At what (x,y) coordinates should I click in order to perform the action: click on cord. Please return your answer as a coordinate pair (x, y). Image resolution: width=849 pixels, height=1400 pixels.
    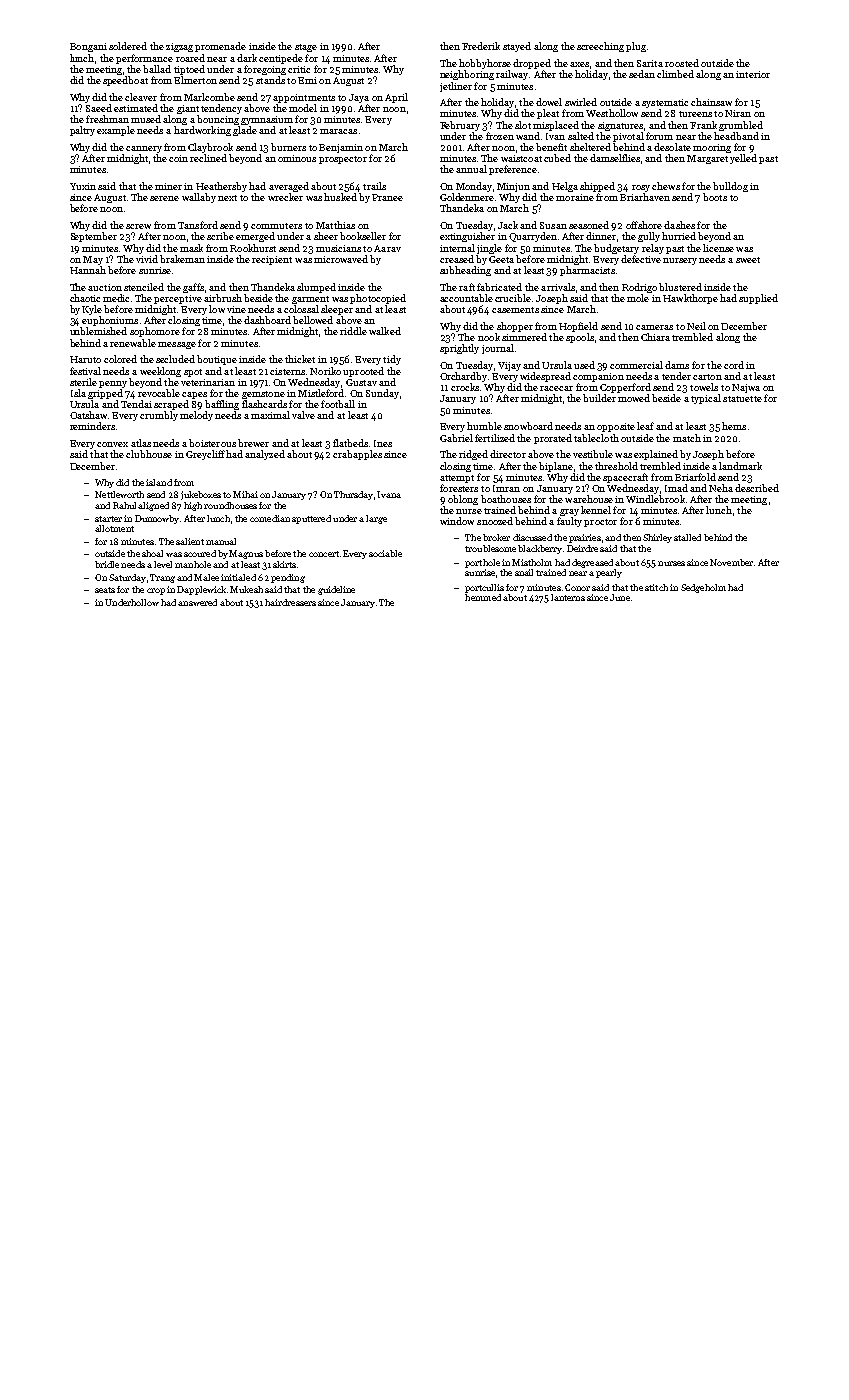
    Looking at the image, I should click on (734, 365).
